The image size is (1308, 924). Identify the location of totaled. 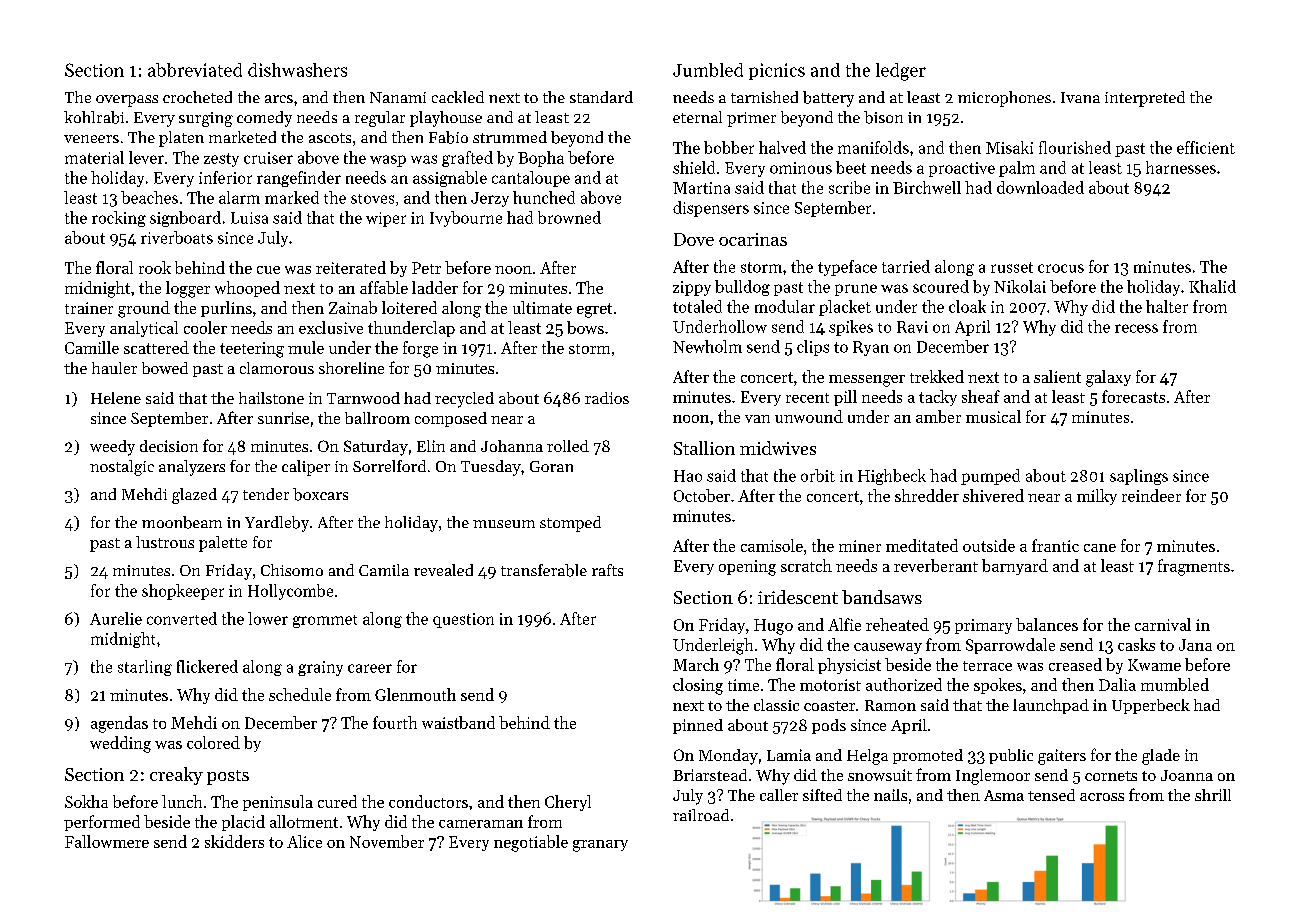
(697, 306).
